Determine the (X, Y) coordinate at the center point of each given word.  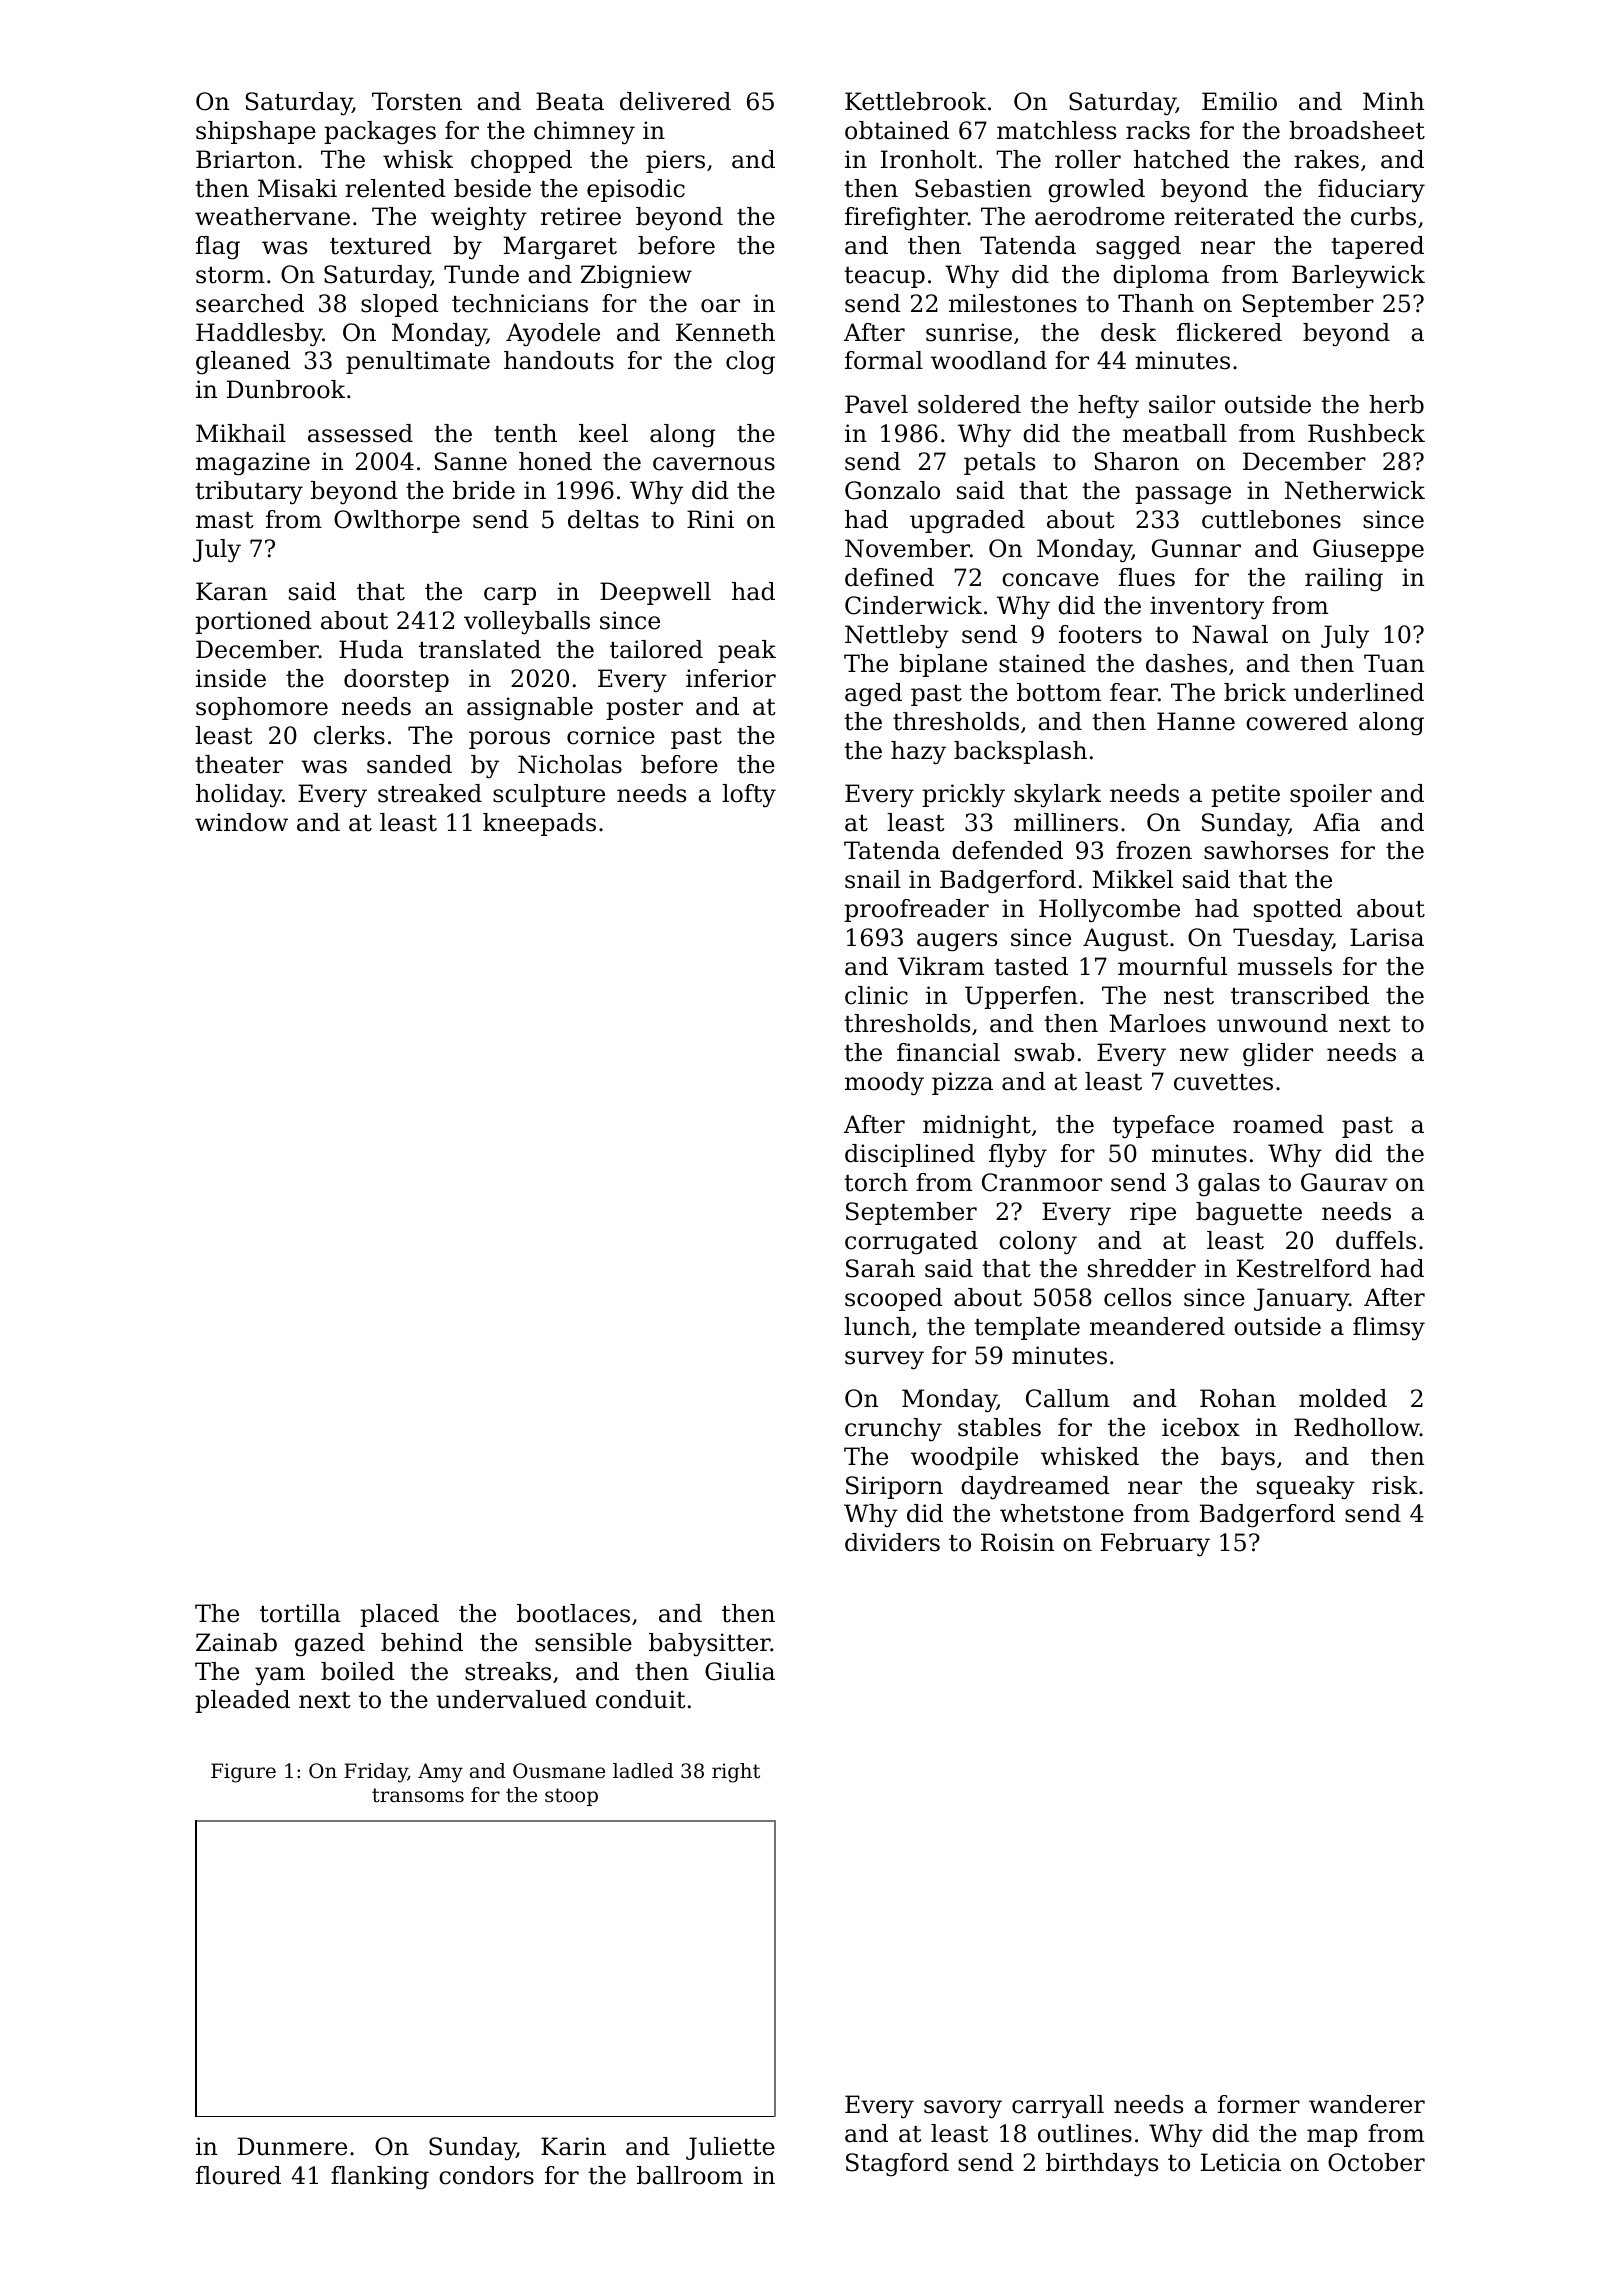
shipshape (256, 132)
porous (509, 740)
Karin (573, 2146)
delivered (675, 101)
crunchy (893, 1430)
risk (1395, 1485)
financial (948, 1052)
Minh (1393, 101)
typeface (1163, 1127)
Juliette (730, 2148)
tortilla (300, 1613)
